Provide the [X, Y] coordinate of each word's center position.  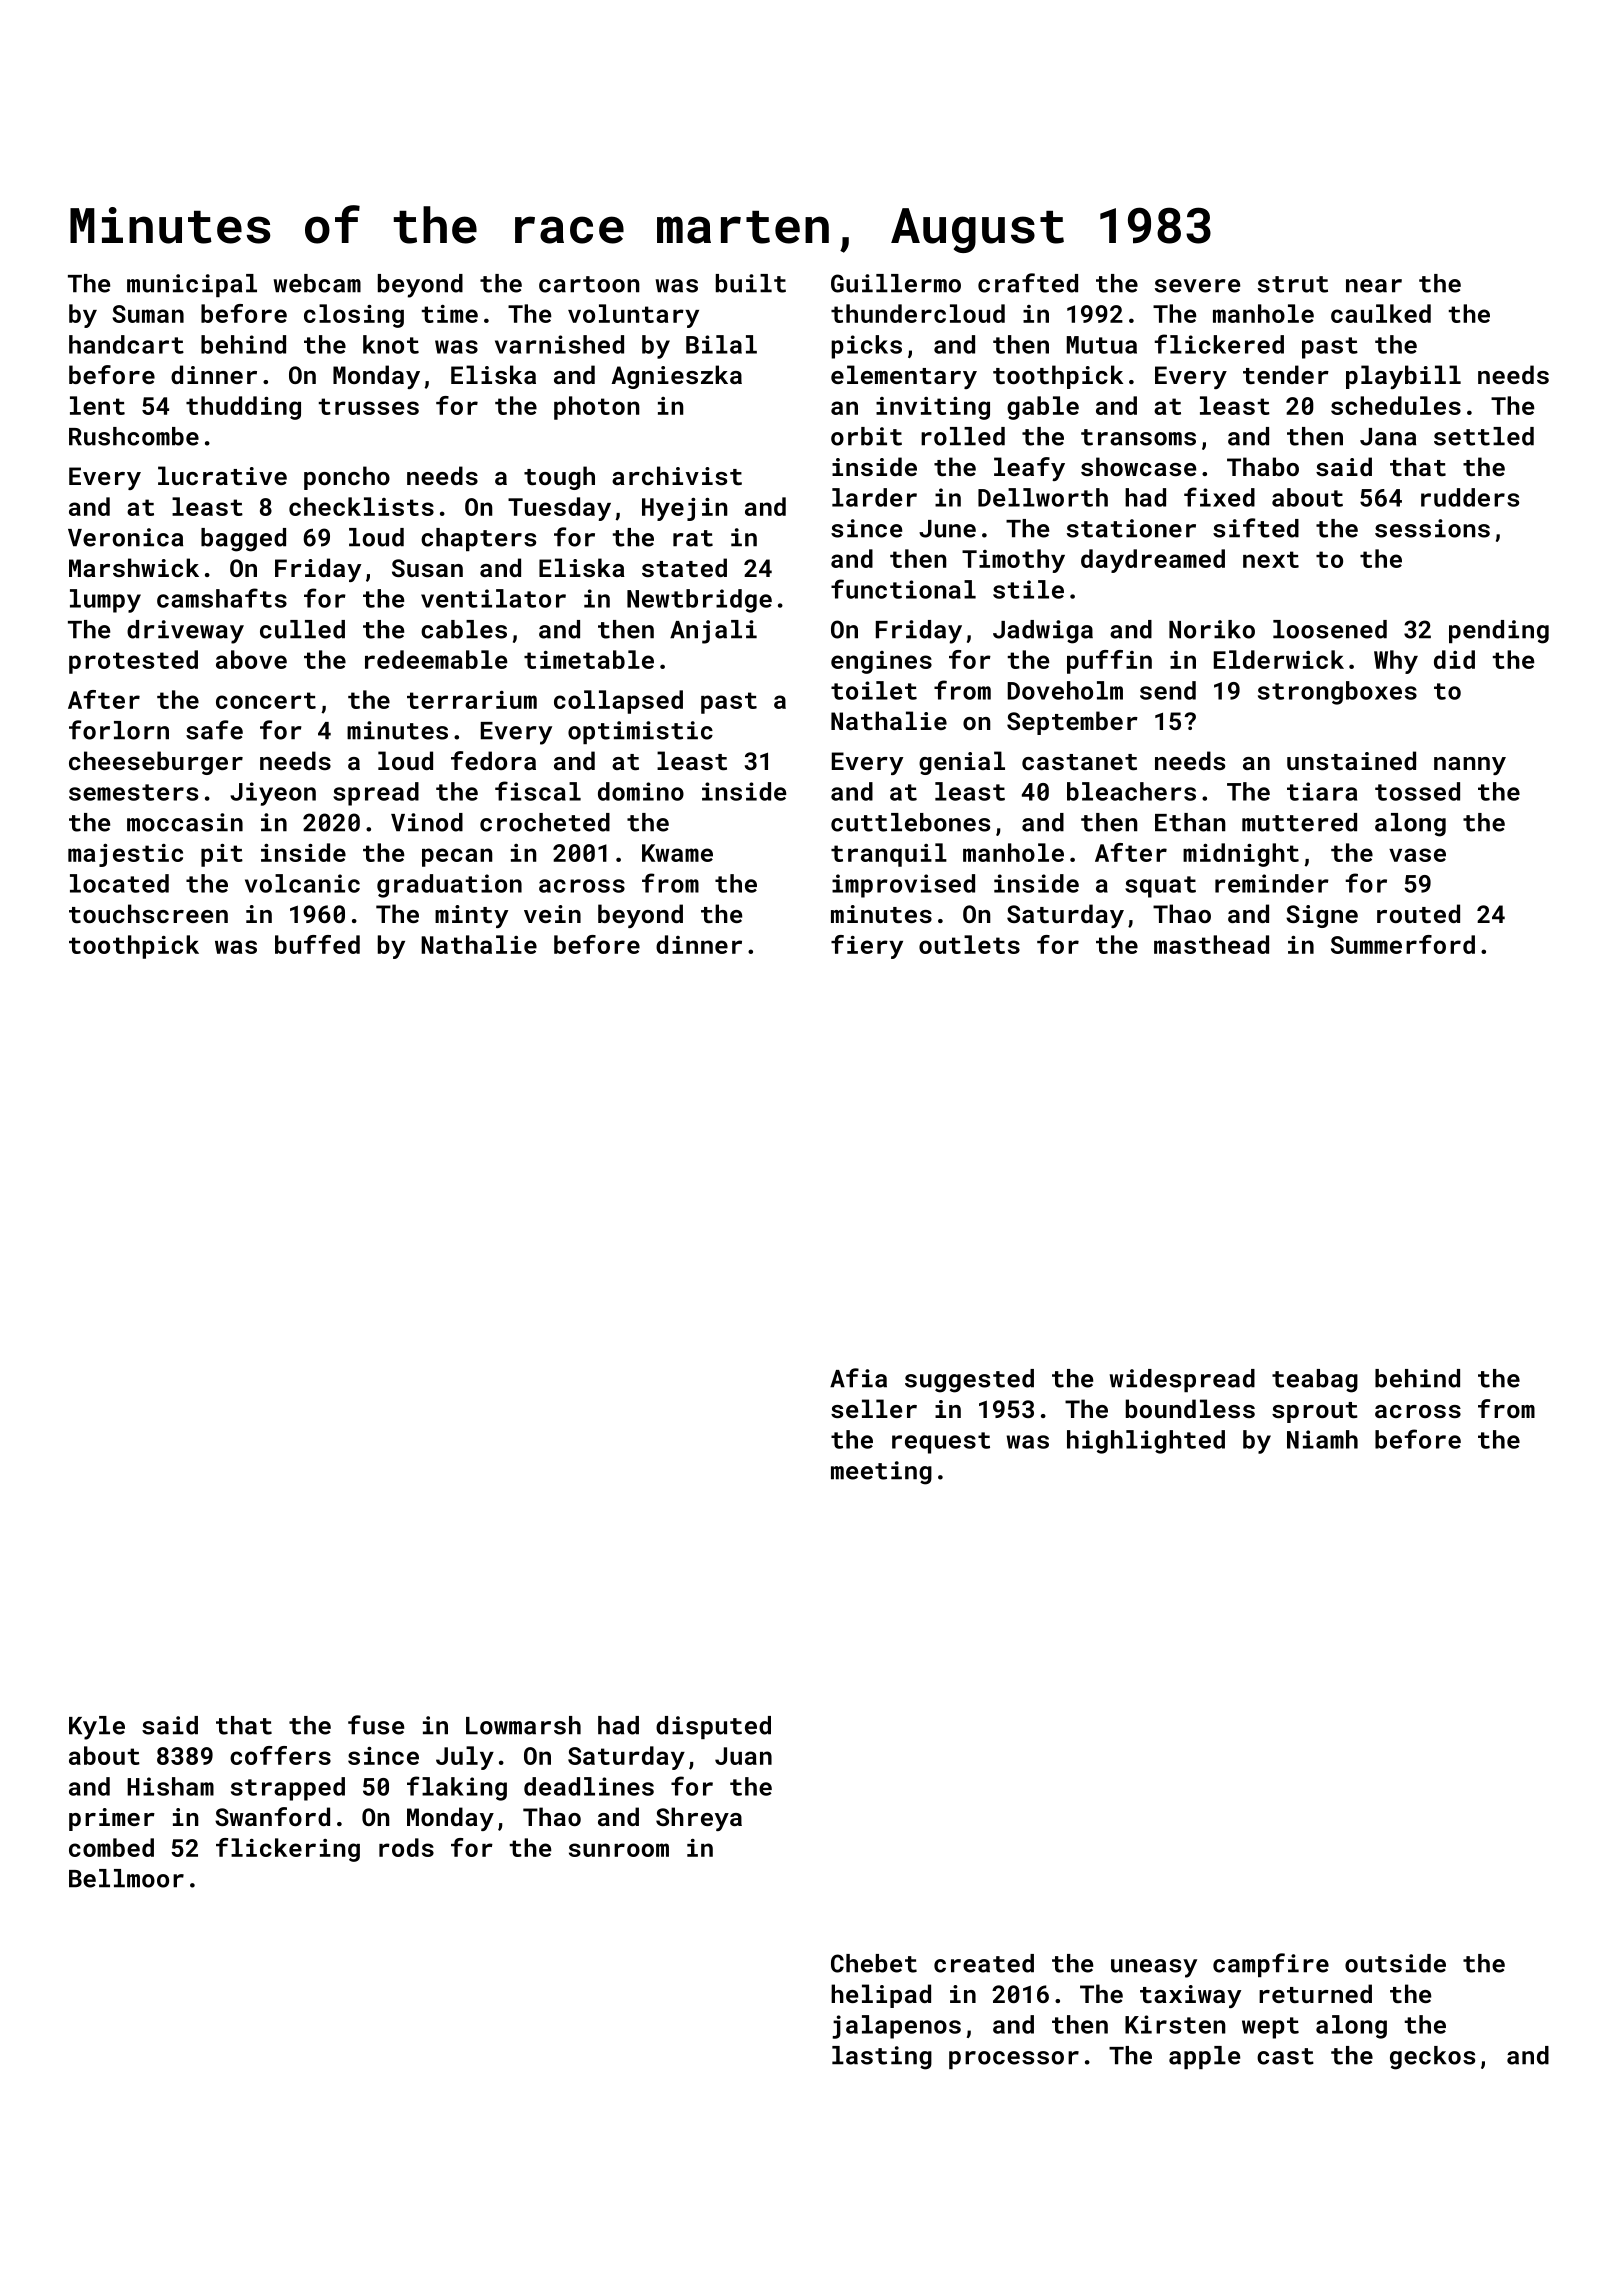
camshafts [222, 598]
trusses [369, 406]
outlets [969, 944]
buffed [317, 944]
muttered [1299, 822]
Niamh [1322, 1439]
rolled [963, 436]
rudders [1470, 497]
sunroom [619, 1850]
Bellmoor [126, 1878]
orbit [866, 436]
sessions [1432, 528]
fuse [376, 1725]
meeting [881, 1473]
